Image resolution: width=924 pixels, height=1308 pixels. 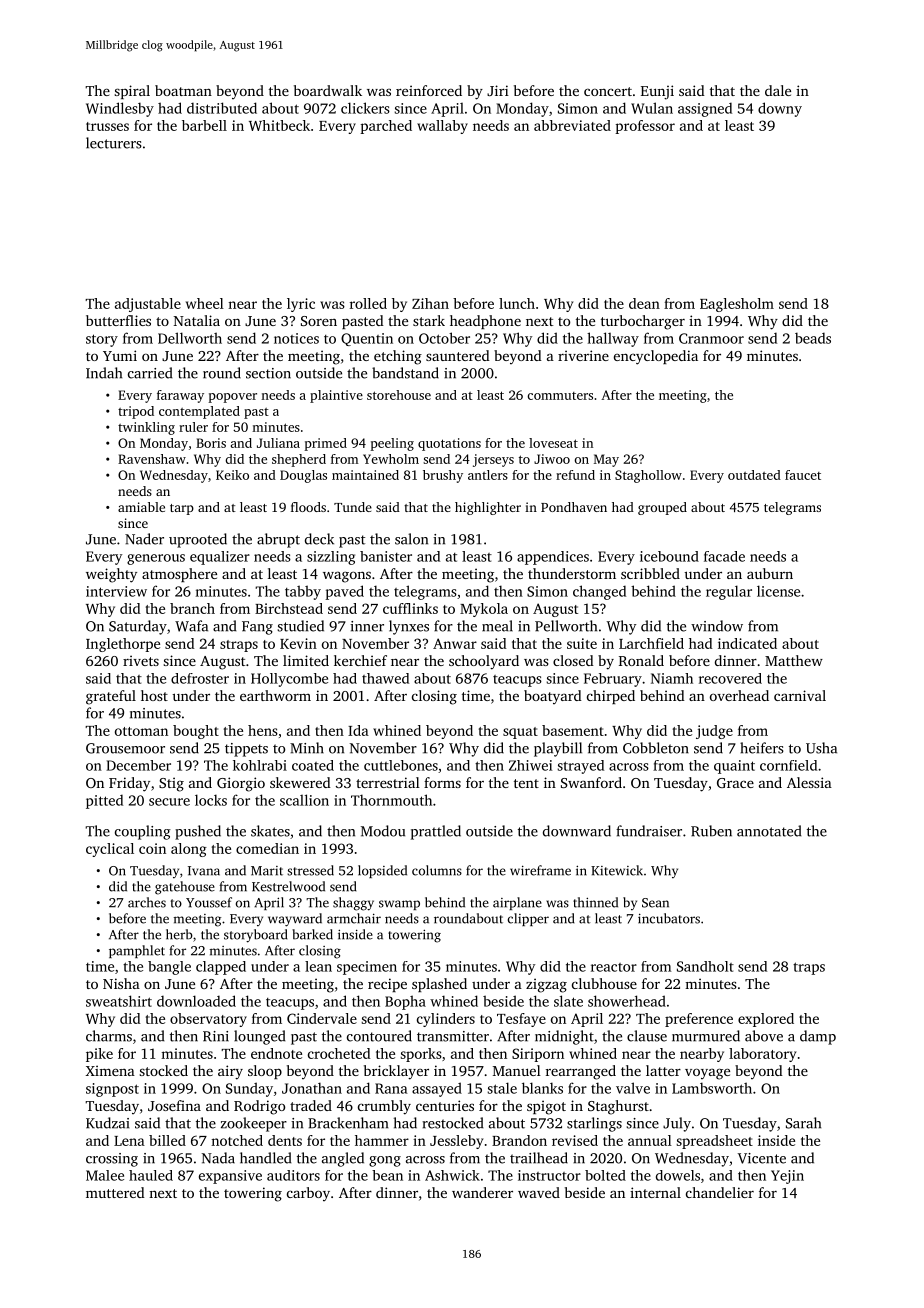 I want to click on Stig, so click(x=171, y=784).
